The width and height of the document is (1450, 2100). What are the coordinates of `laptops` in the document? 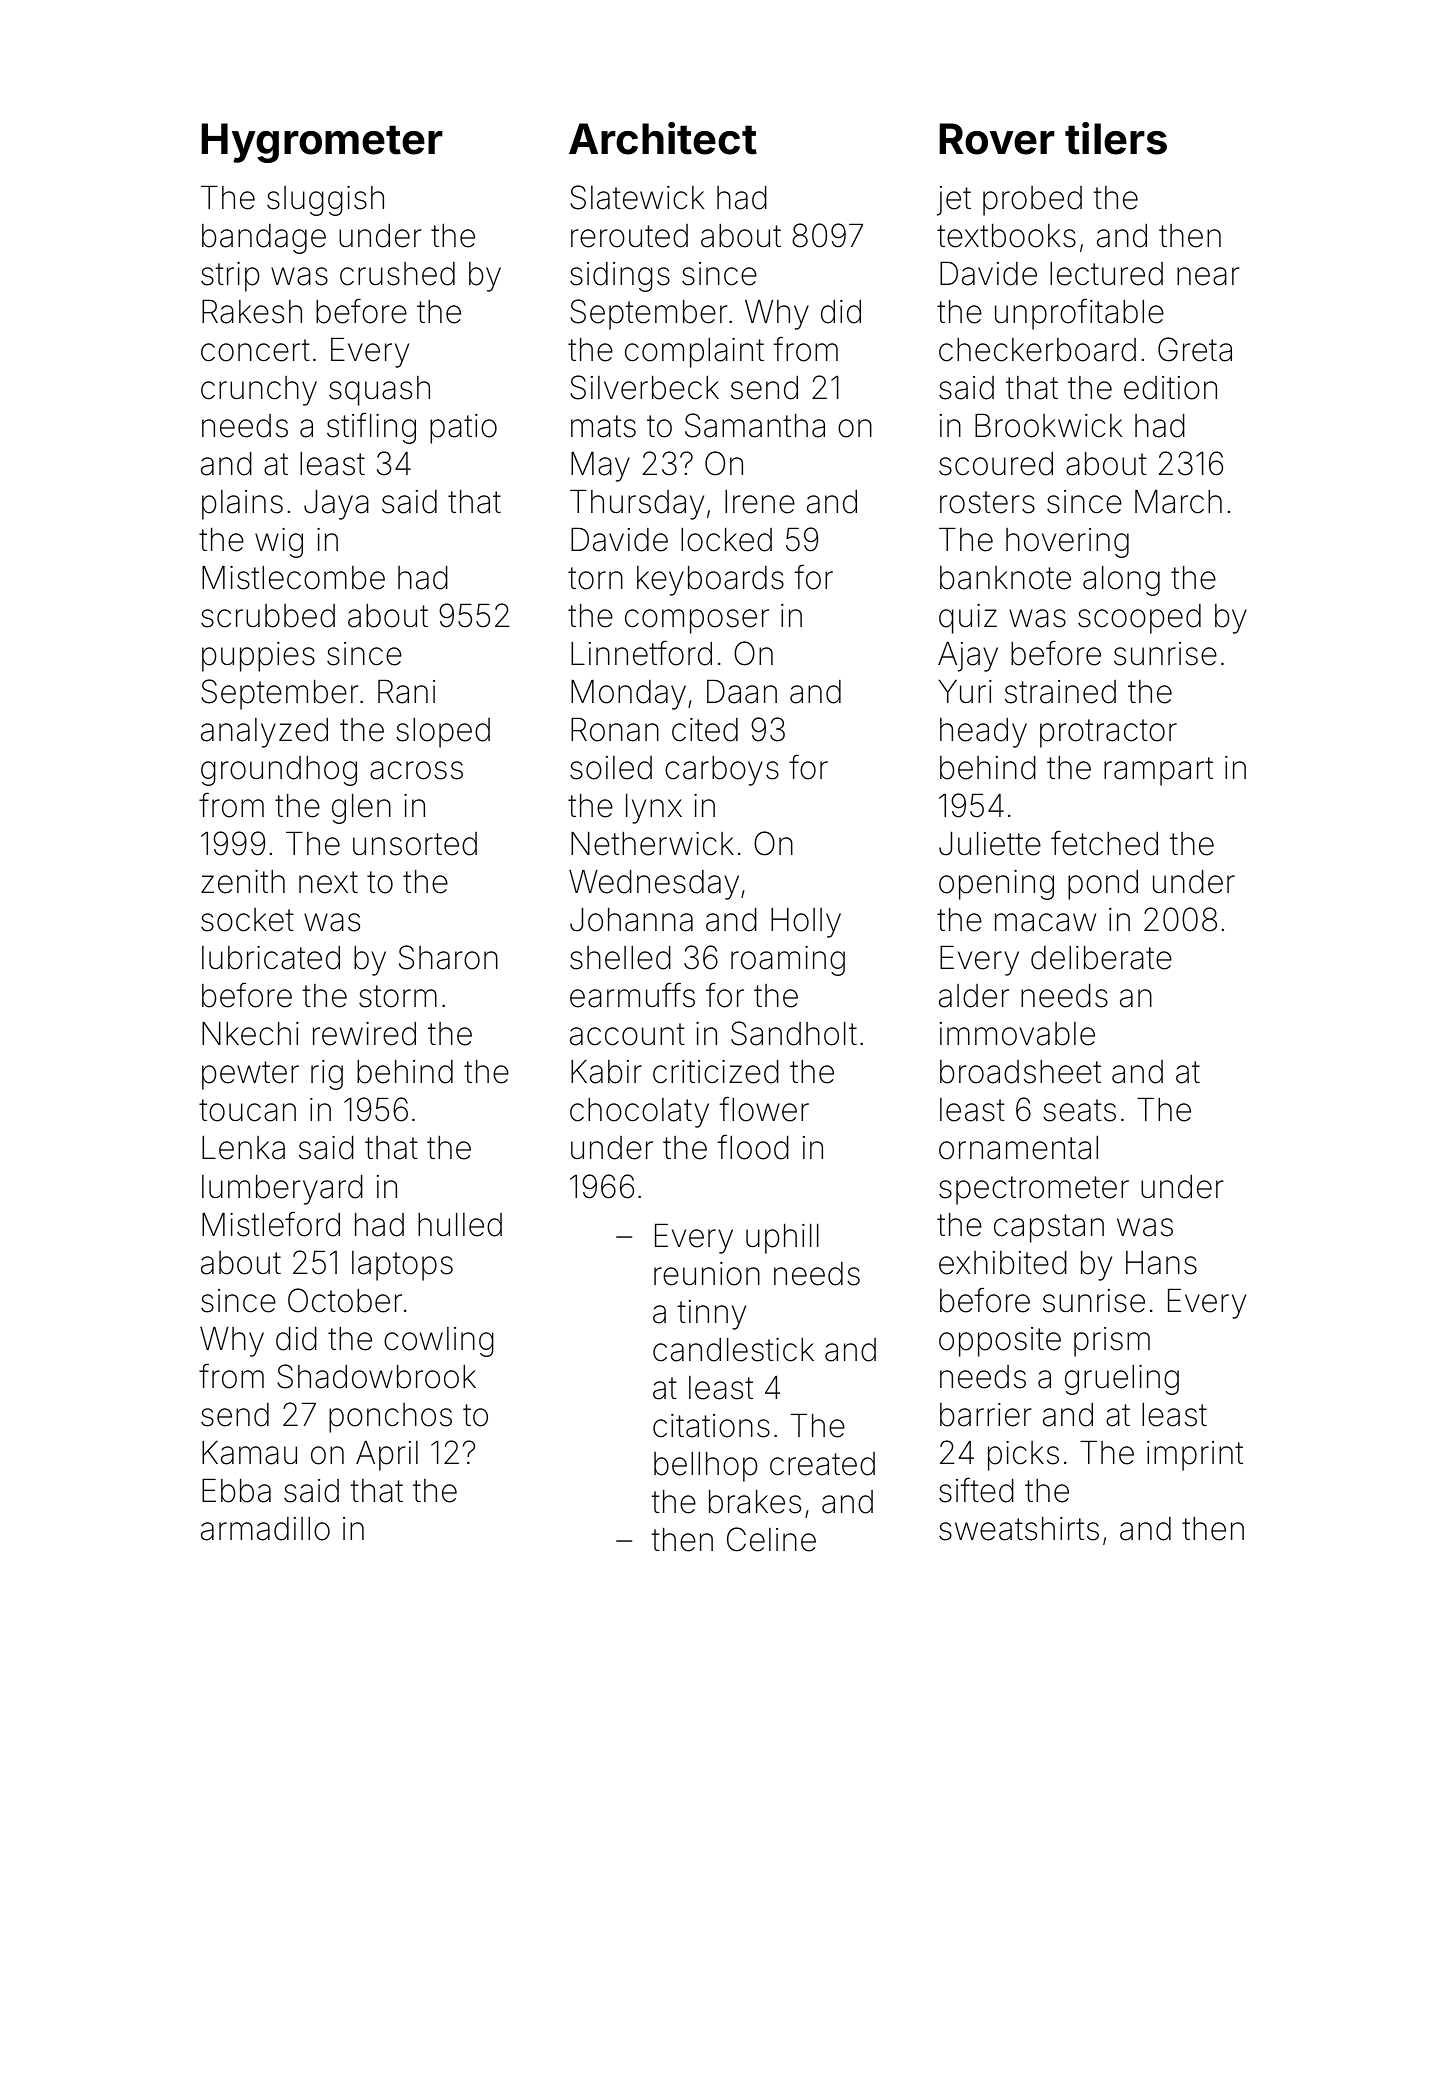 It's located at (402, 1266).
